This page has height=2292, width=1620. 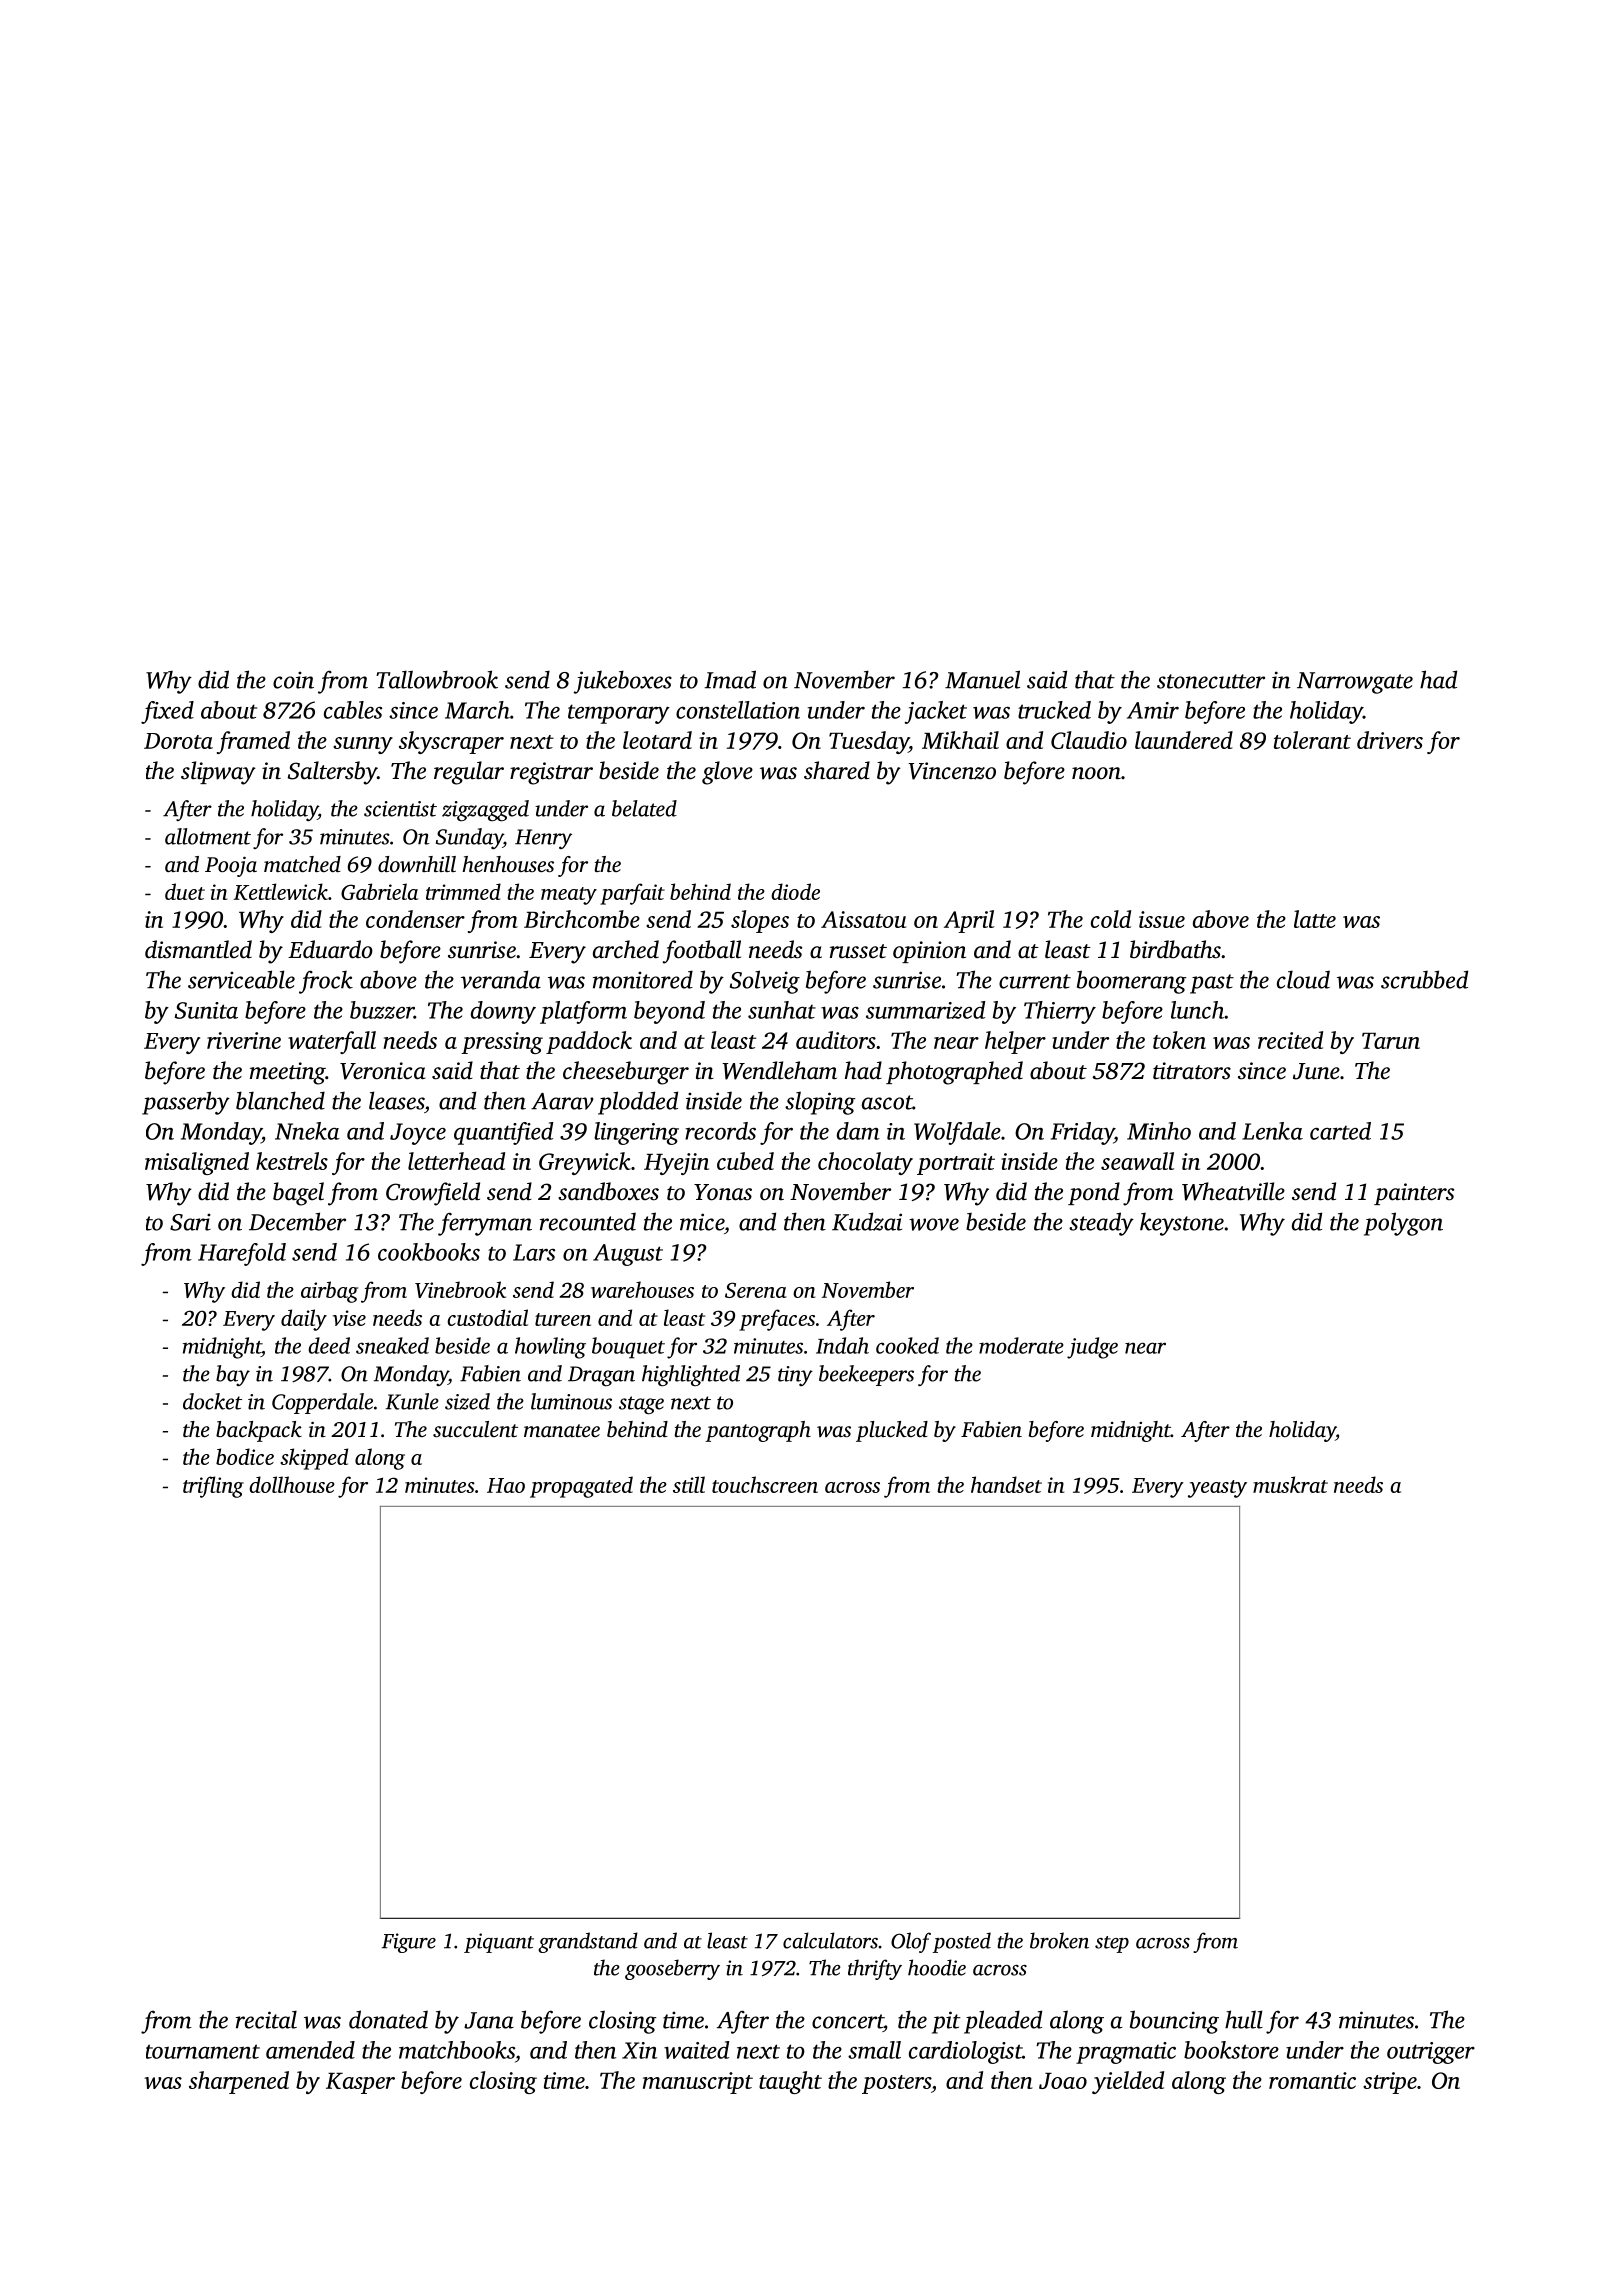 What do you see at coordinates (203, 2051) in the page?
I see `tournament` at bounding box center [203, 2051].
